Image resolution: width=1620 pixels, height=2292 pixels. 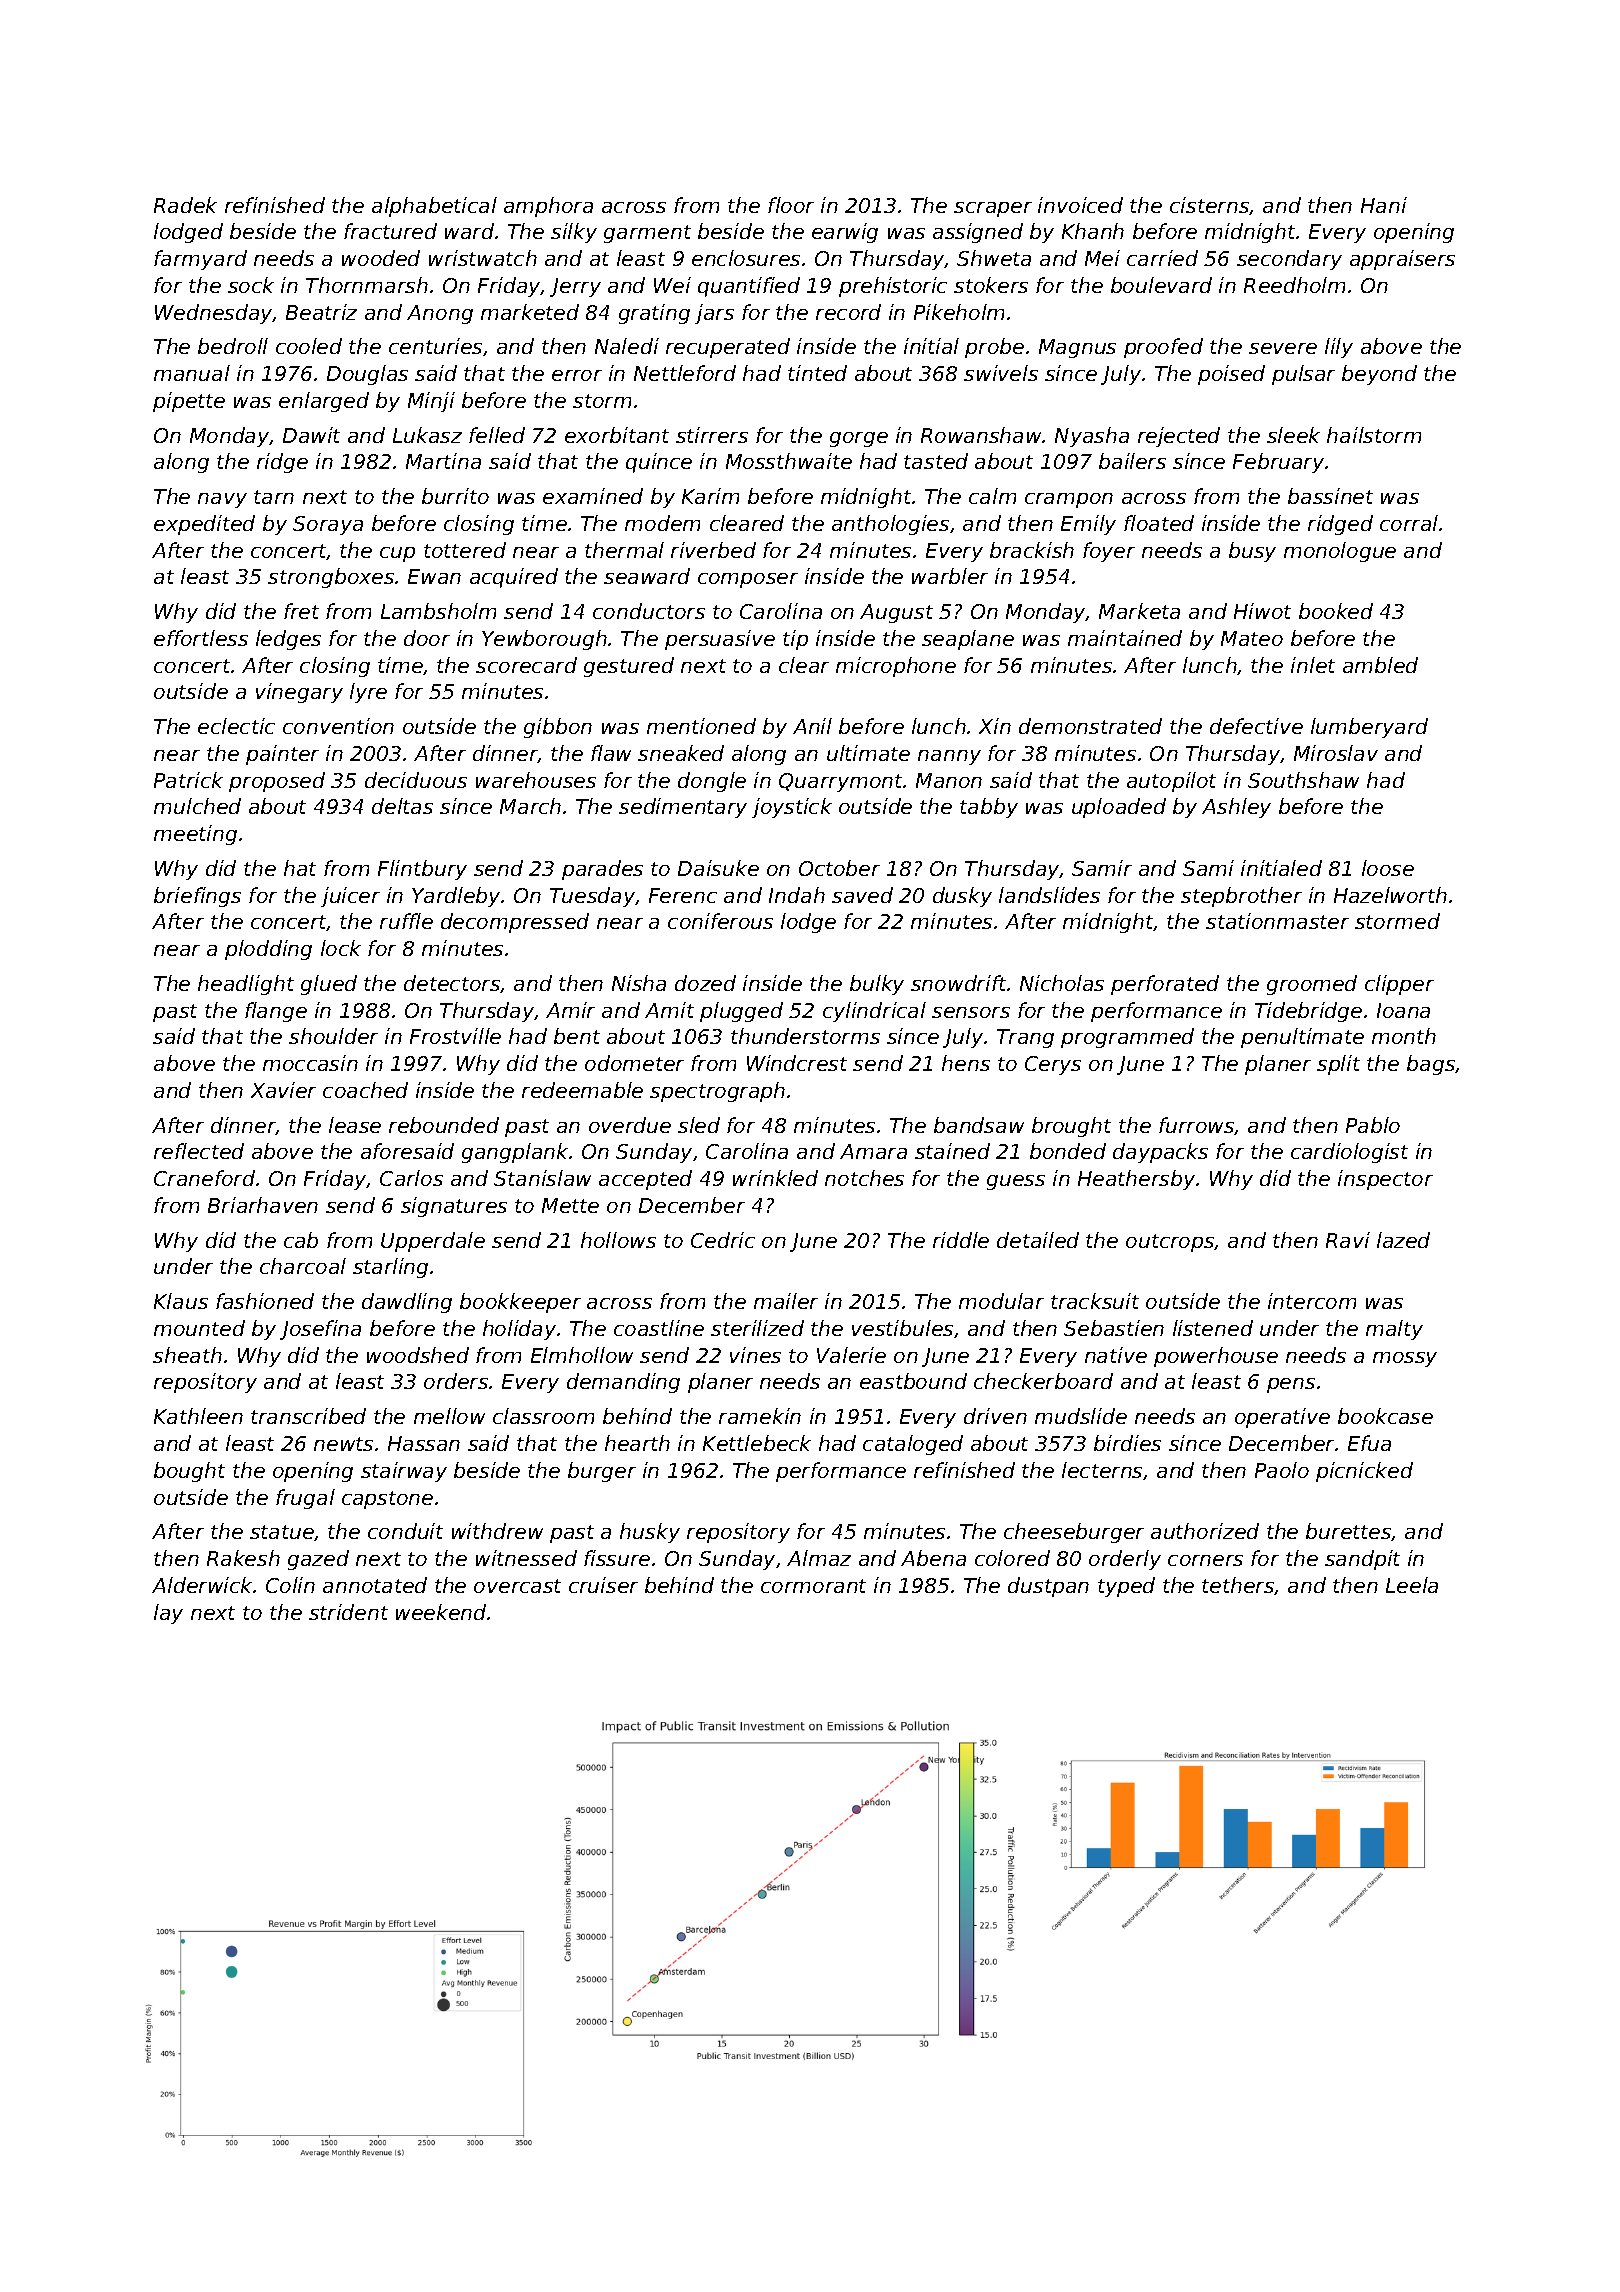 What do you see at coordinates (390, 231) in the page?
I see `fractured` at bounding box center [390, 231].
